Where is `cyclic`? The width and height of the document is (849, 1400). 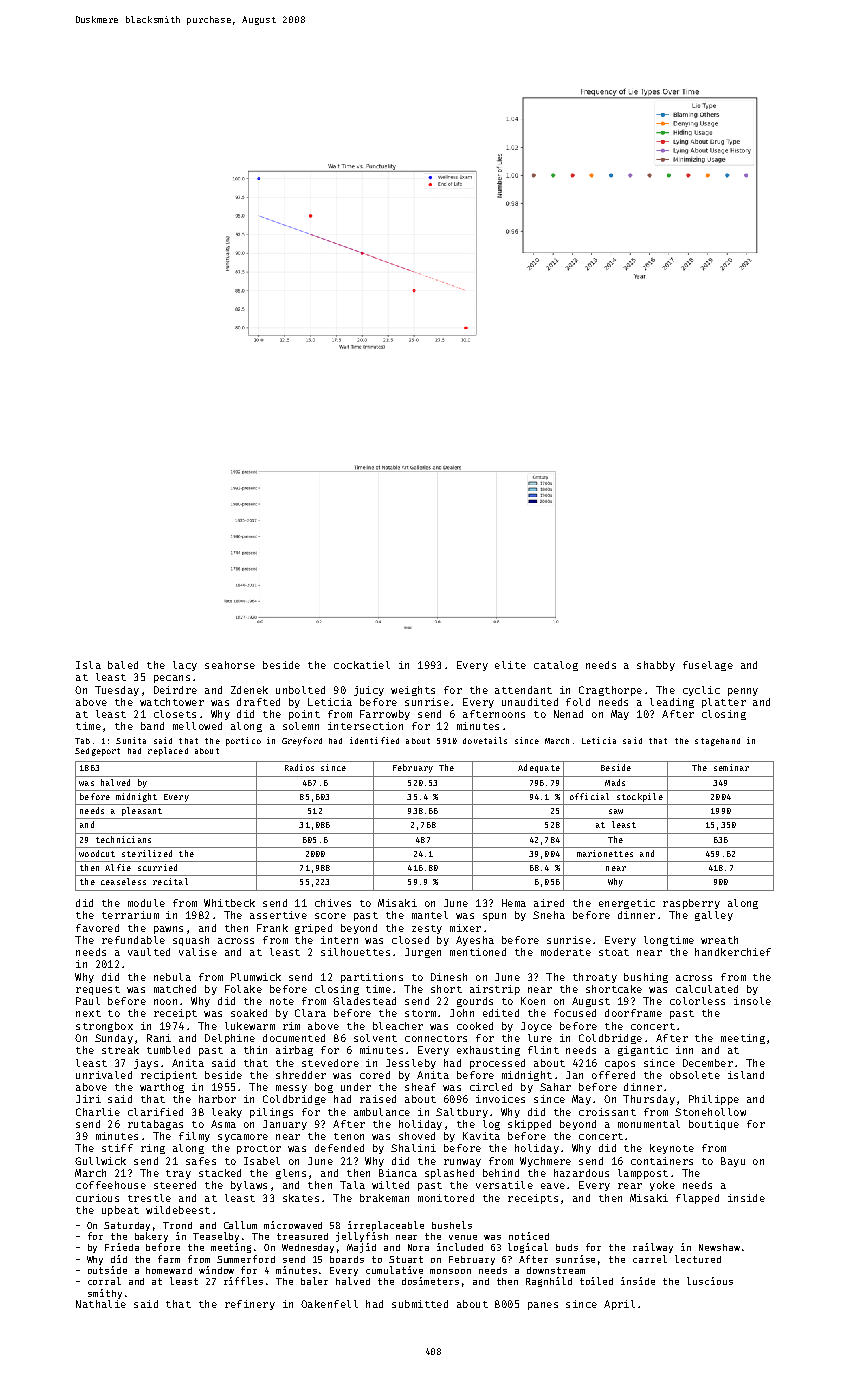
cyclic is located at coordinates (701, 691).
